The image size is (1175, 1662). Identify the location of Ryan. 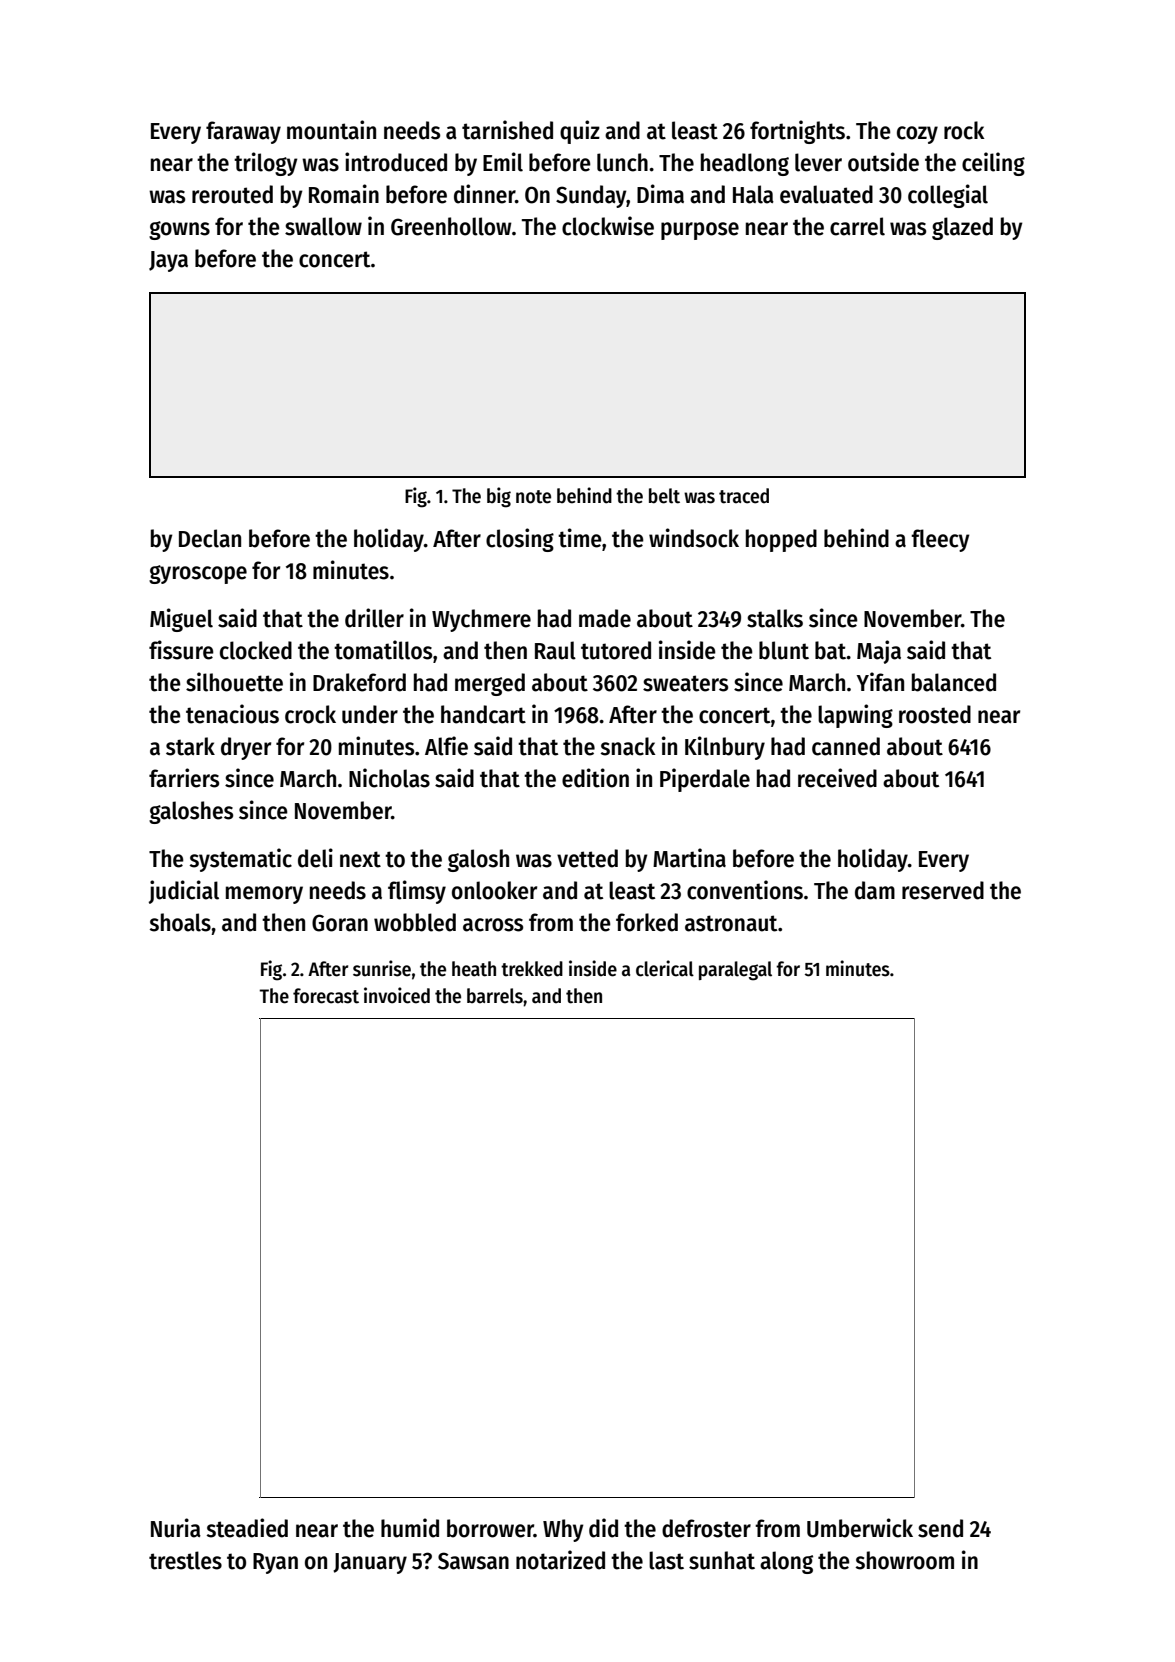
(275, 1563).
